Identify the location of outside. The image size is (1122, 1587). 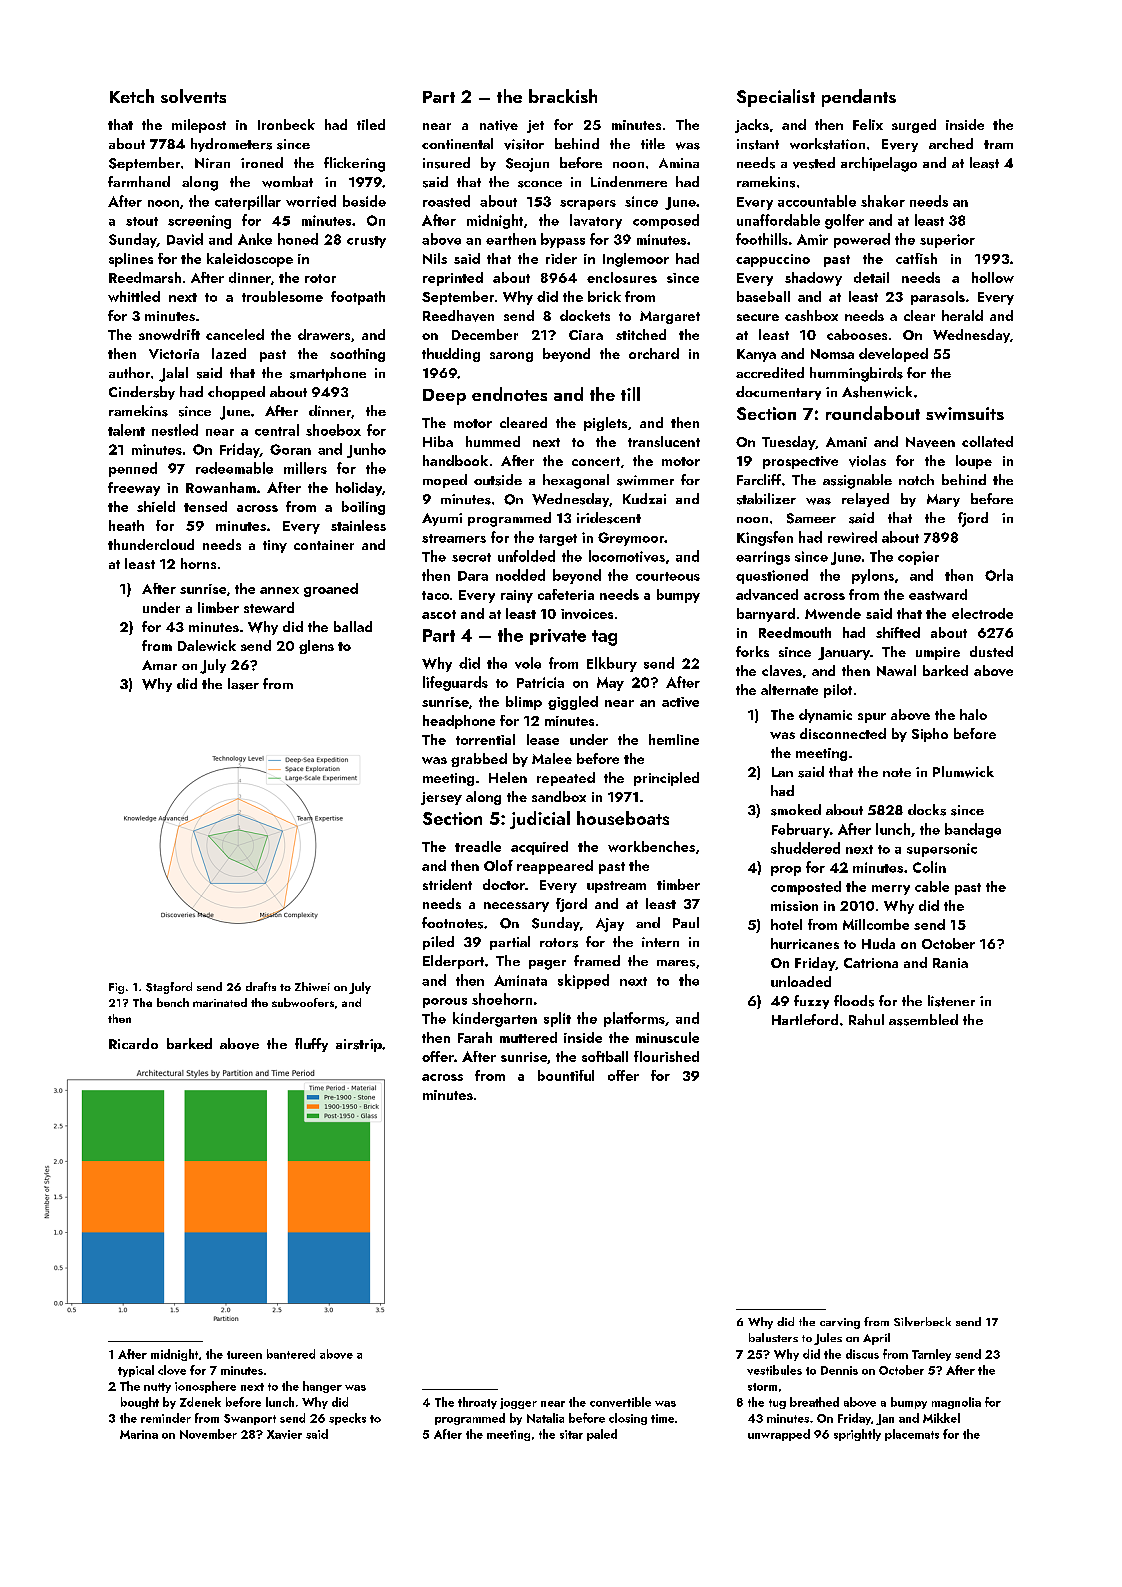
(498, 480).
